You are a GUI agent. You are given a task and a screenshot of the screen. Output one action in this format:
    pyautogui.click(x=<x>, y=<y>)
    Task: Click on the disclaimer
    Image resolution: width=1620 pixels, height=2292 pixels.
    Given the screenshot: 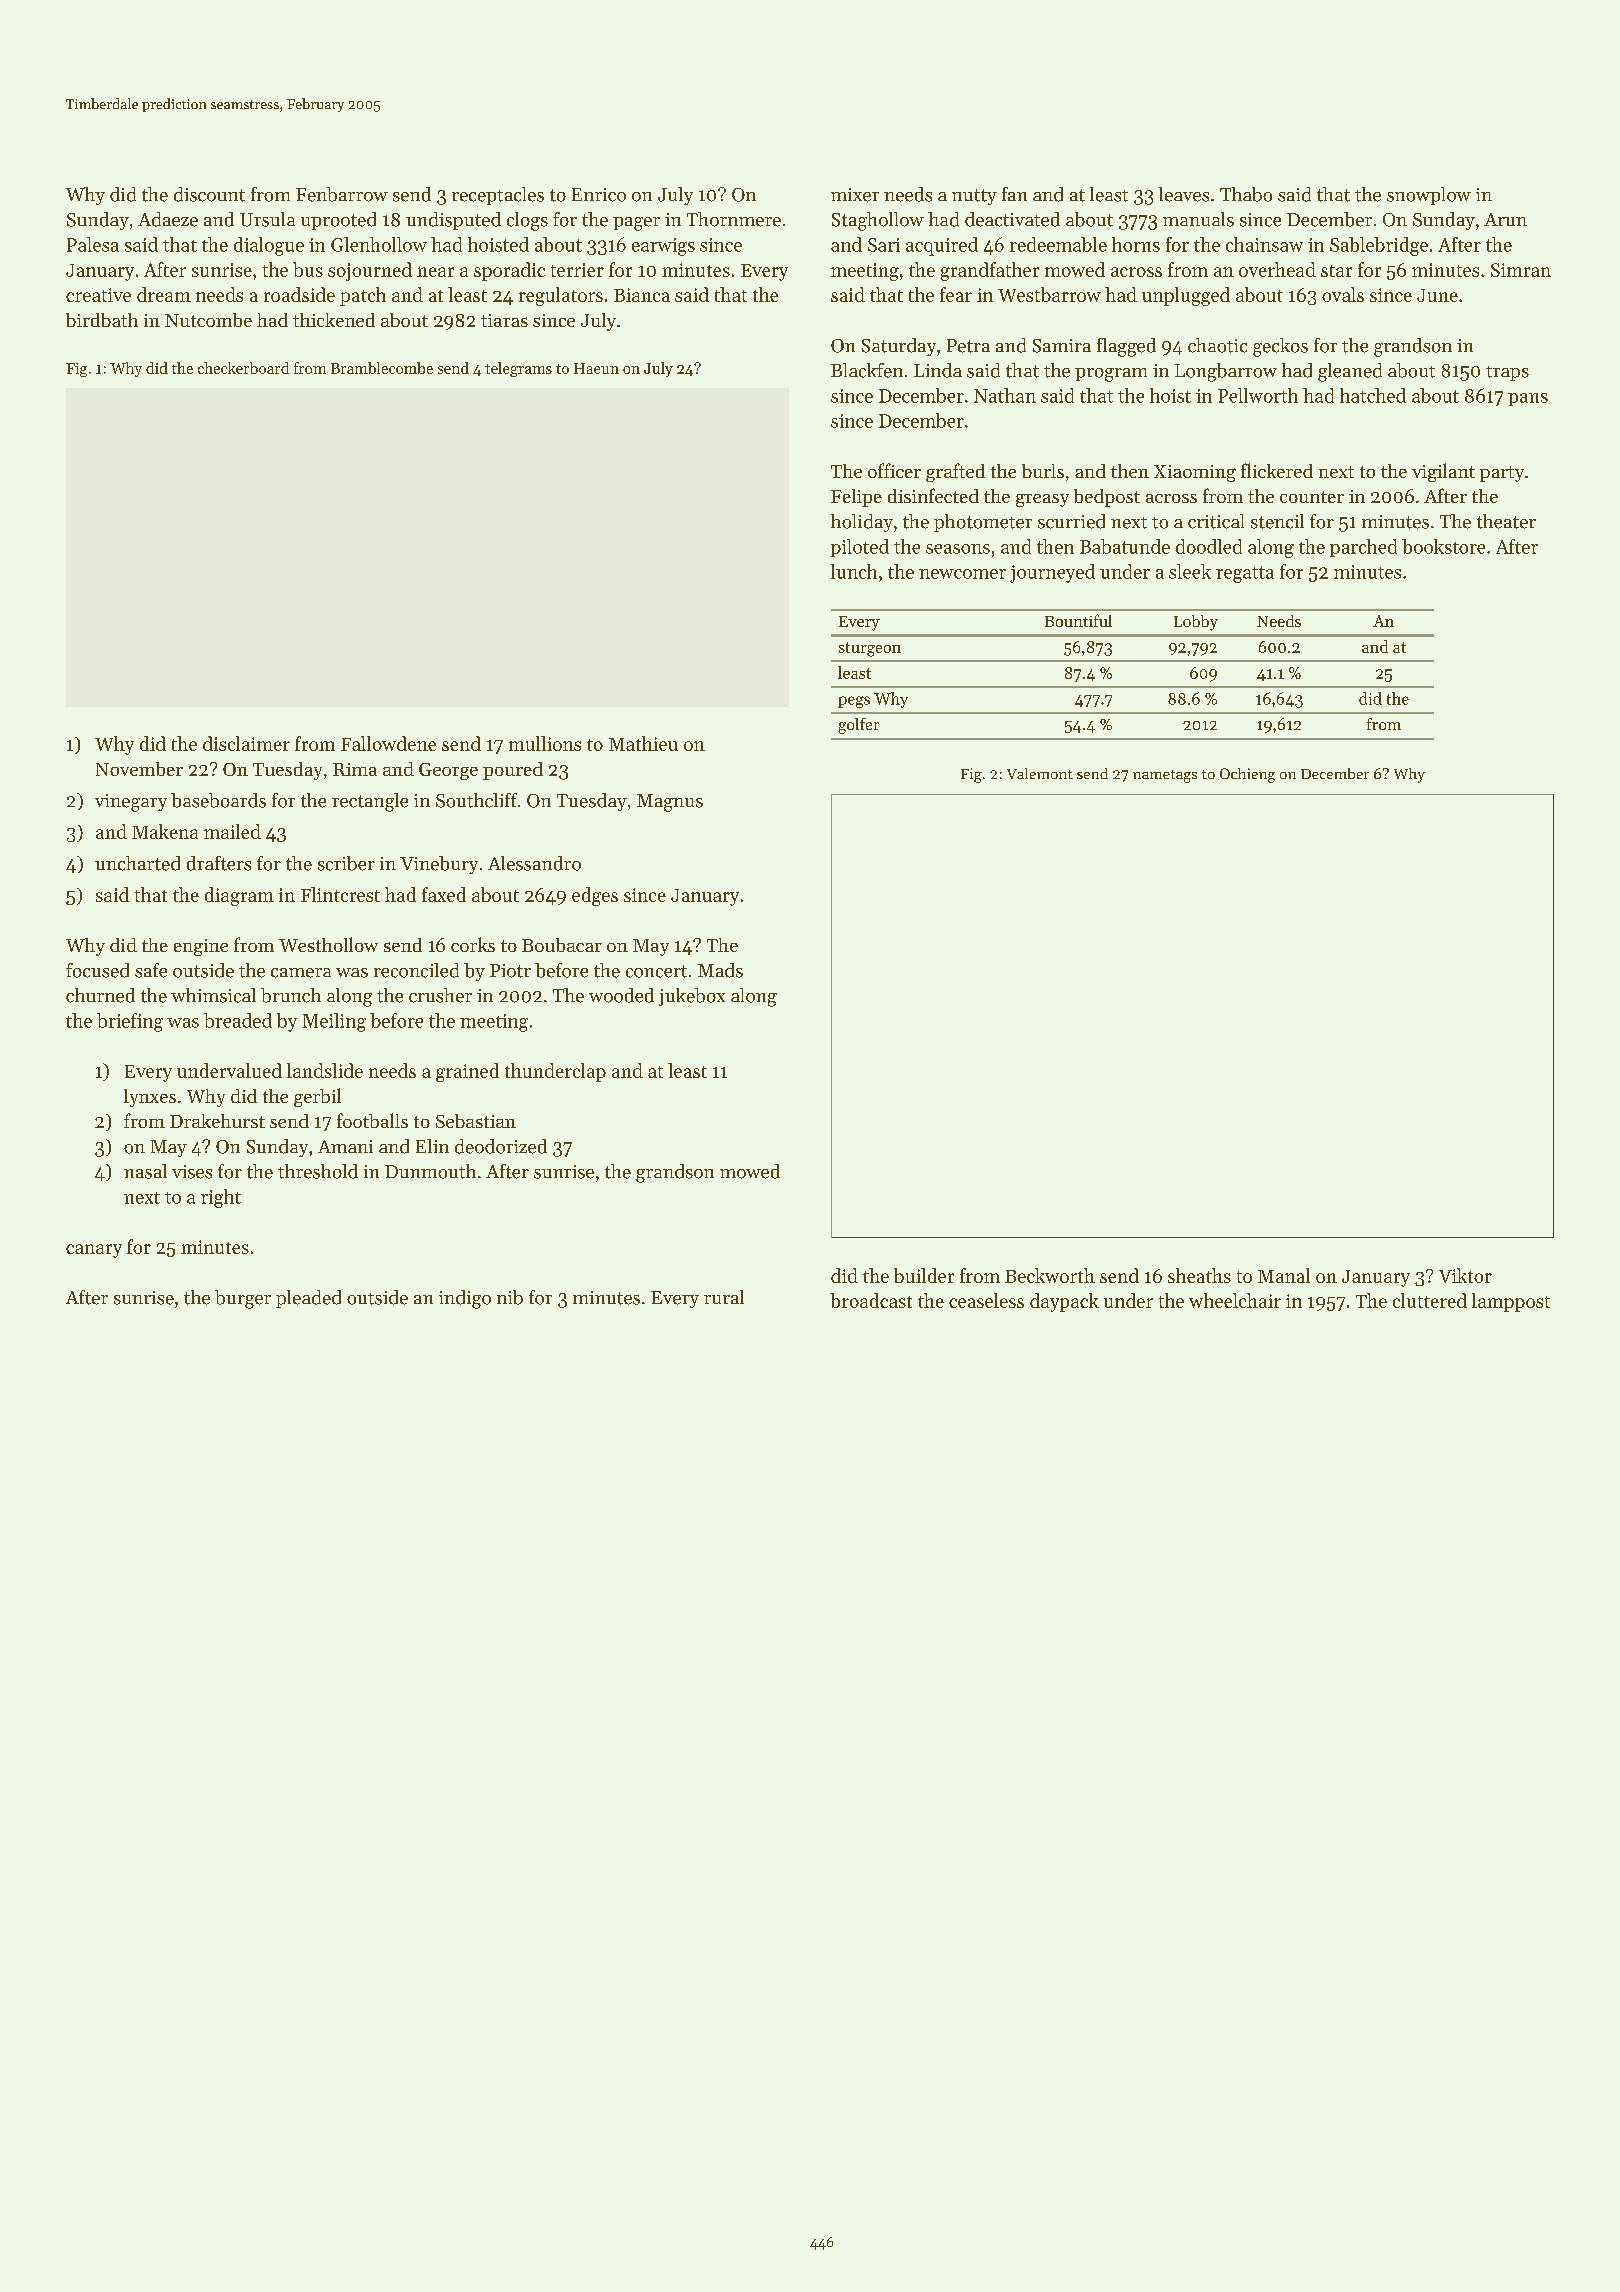 What is the action you would take?
    pyautogui.click(x=246, y=743)
